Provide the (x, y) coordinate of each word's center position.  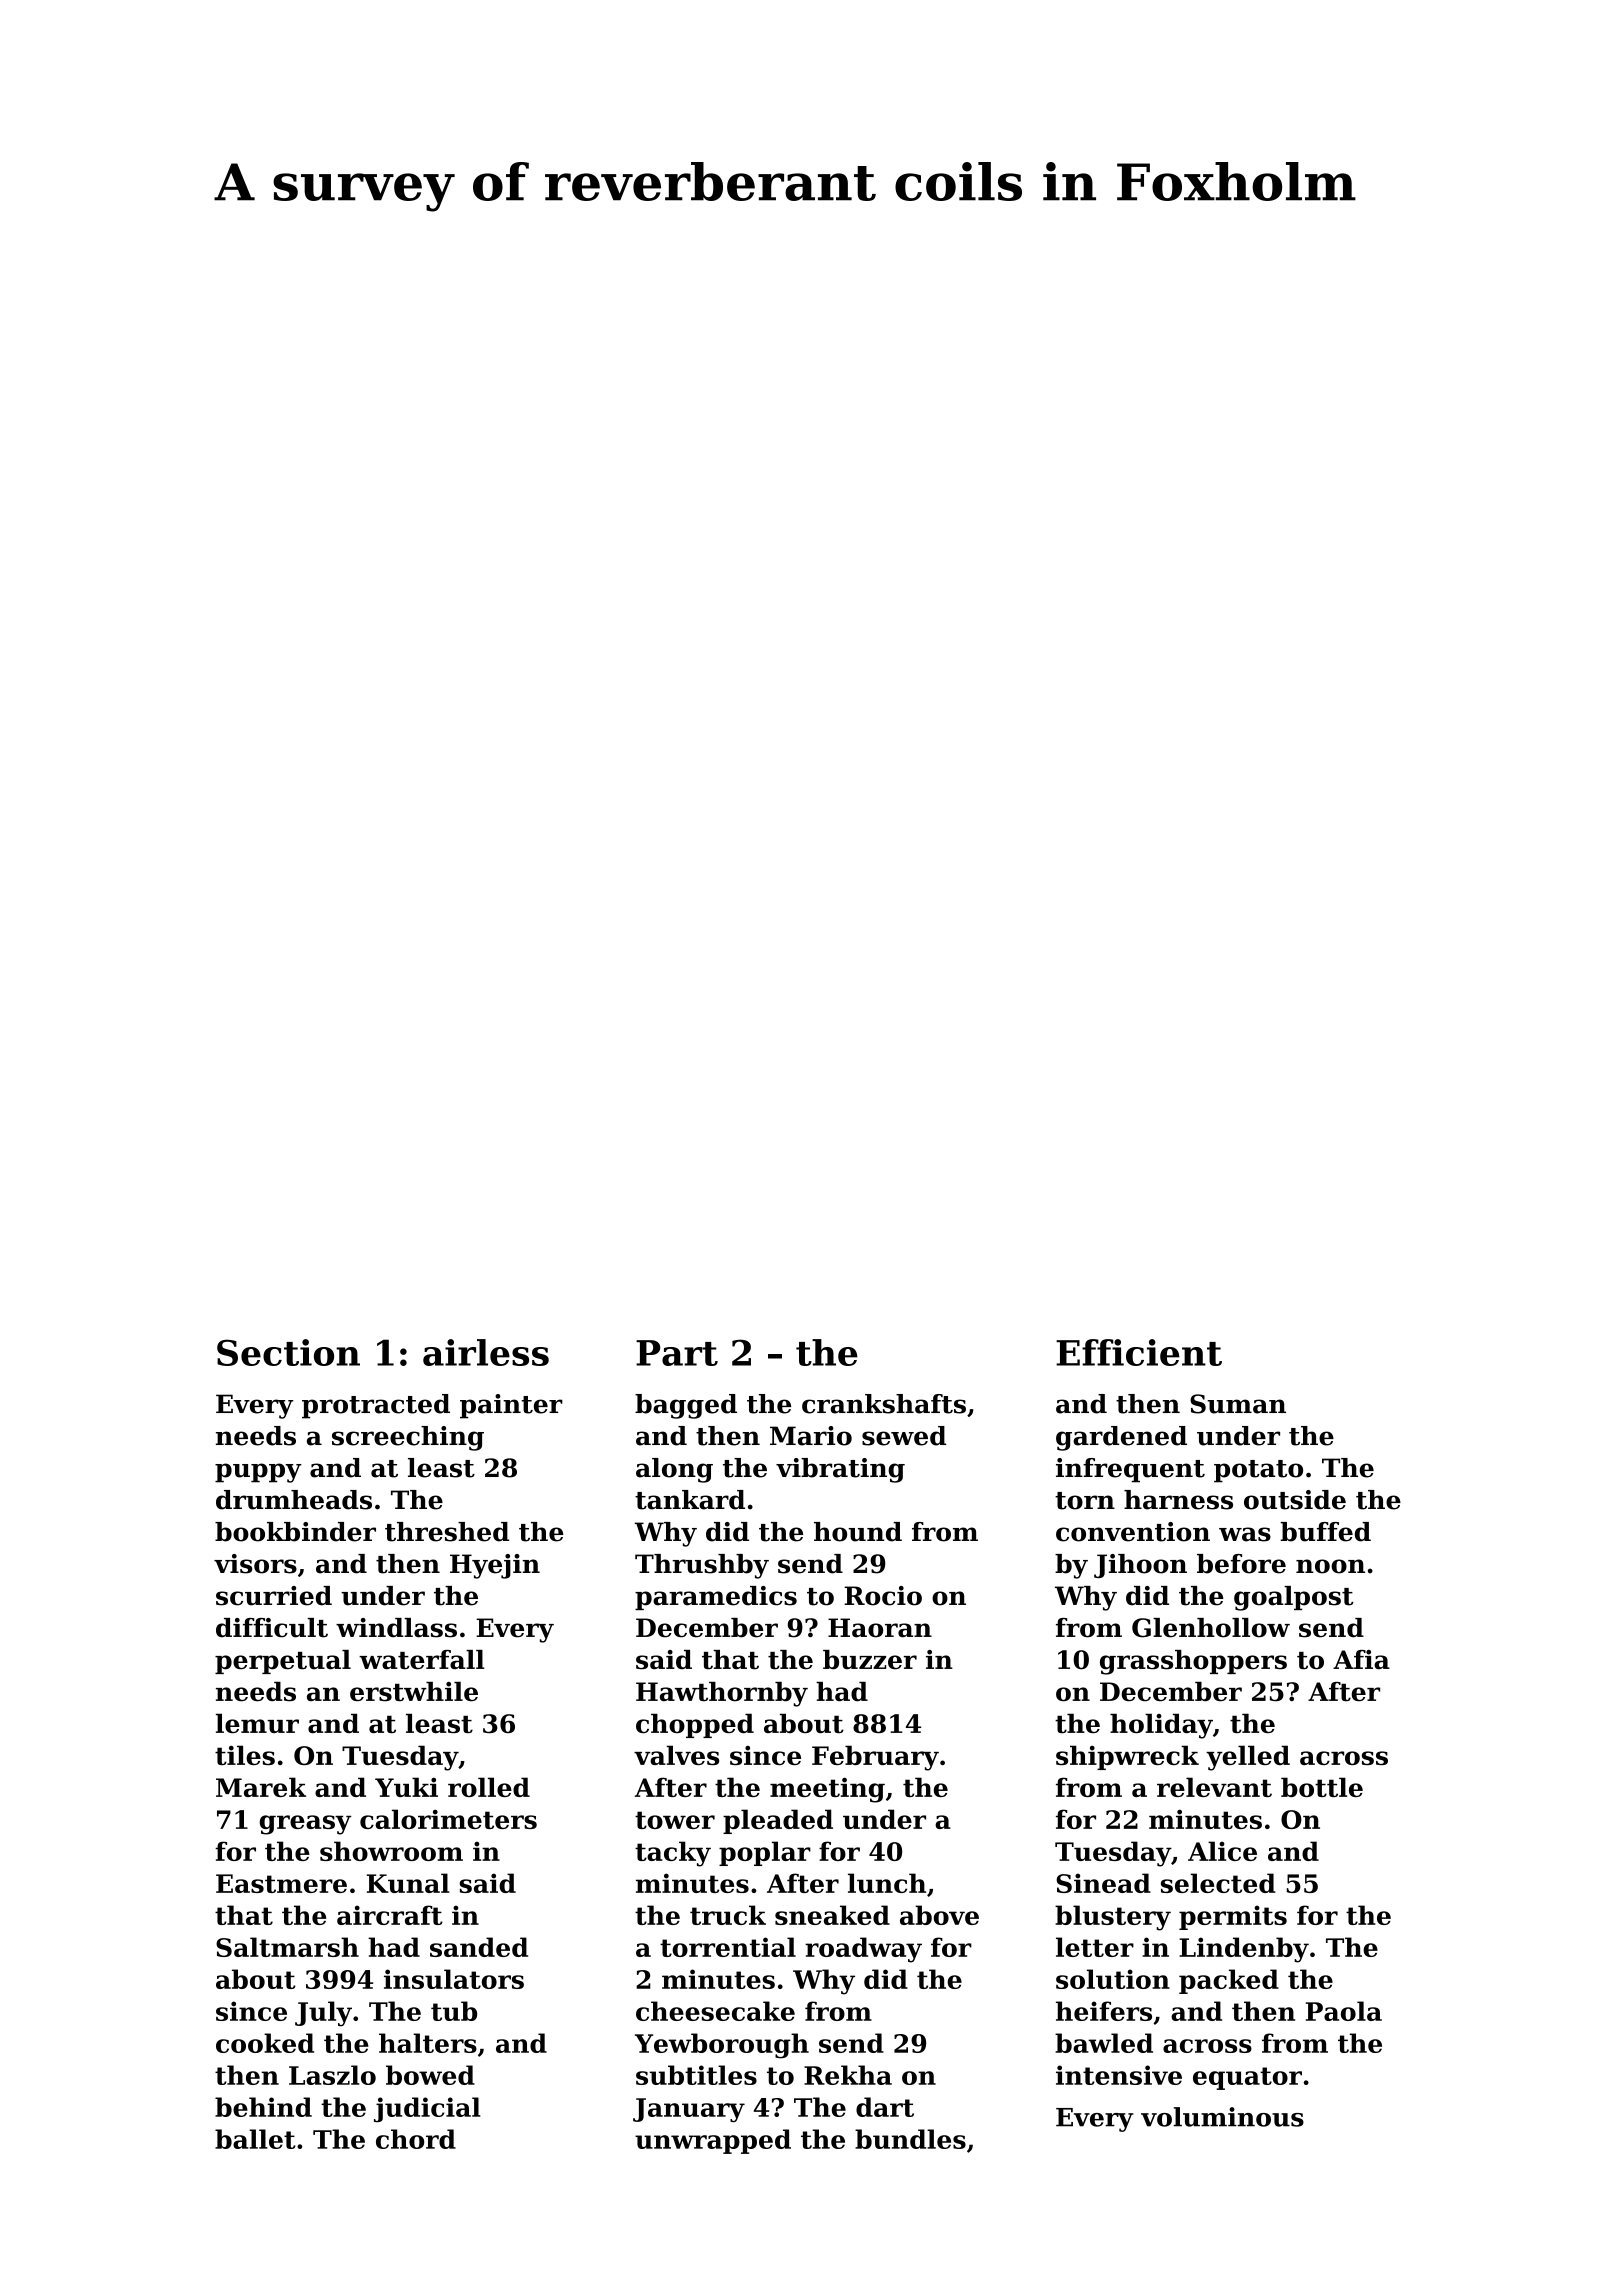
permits (1233, 1917)
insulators (454, 1979)
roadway (863, 1950)
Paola (1344, 2011)
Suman (1238, 1404)
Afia (1361, 1660)
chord (416, 2139)
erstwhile (414, 1692)
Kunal (408, 1883)
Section (288, 1352)
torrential (728, 1947)
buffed (1326, 1532)
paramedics (716, 1598)
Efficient (1139, 1352)
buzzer (870, 1660)
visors (255, 1564)
